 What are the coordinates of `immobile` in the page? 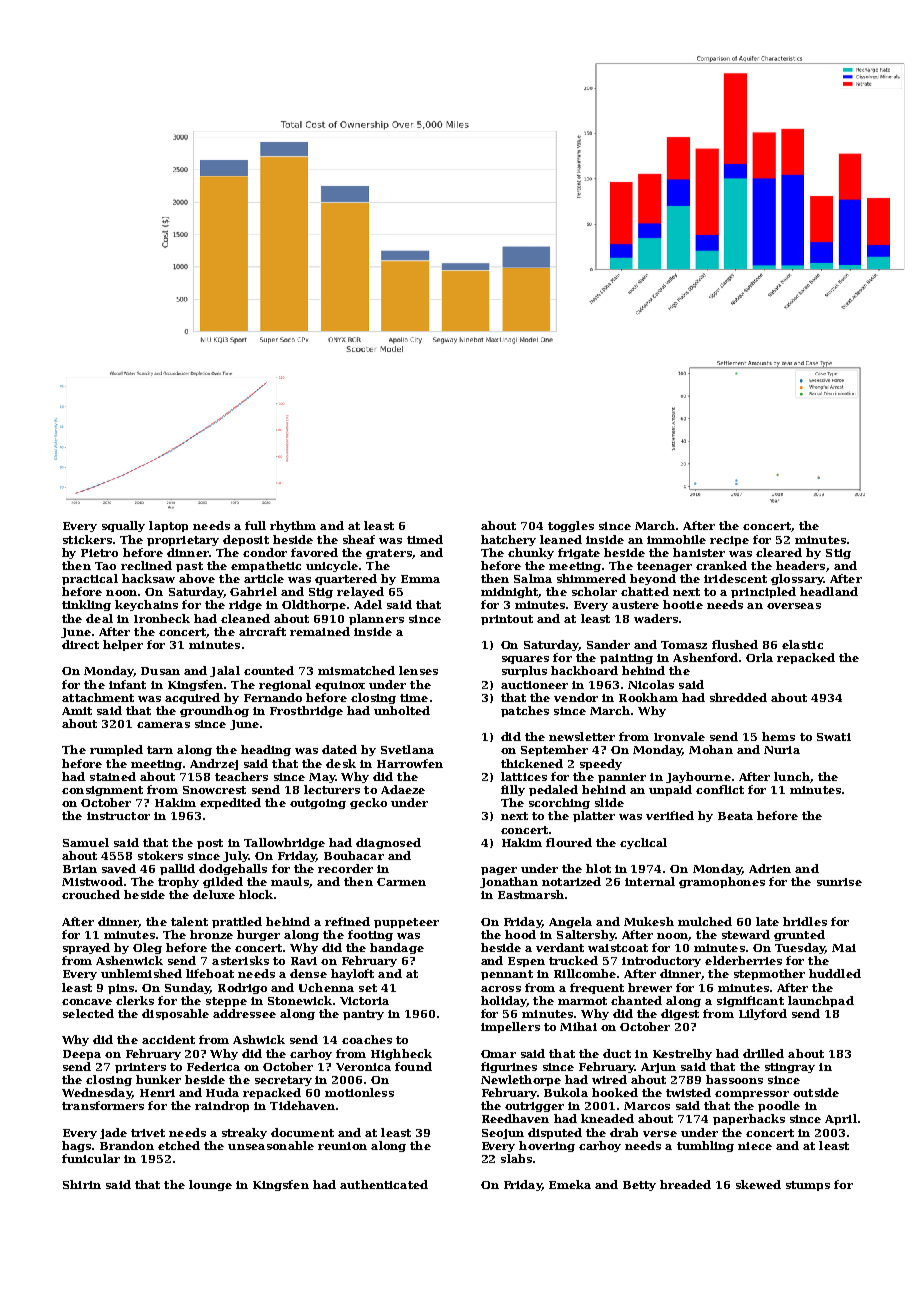 It's located at (676, 539).
